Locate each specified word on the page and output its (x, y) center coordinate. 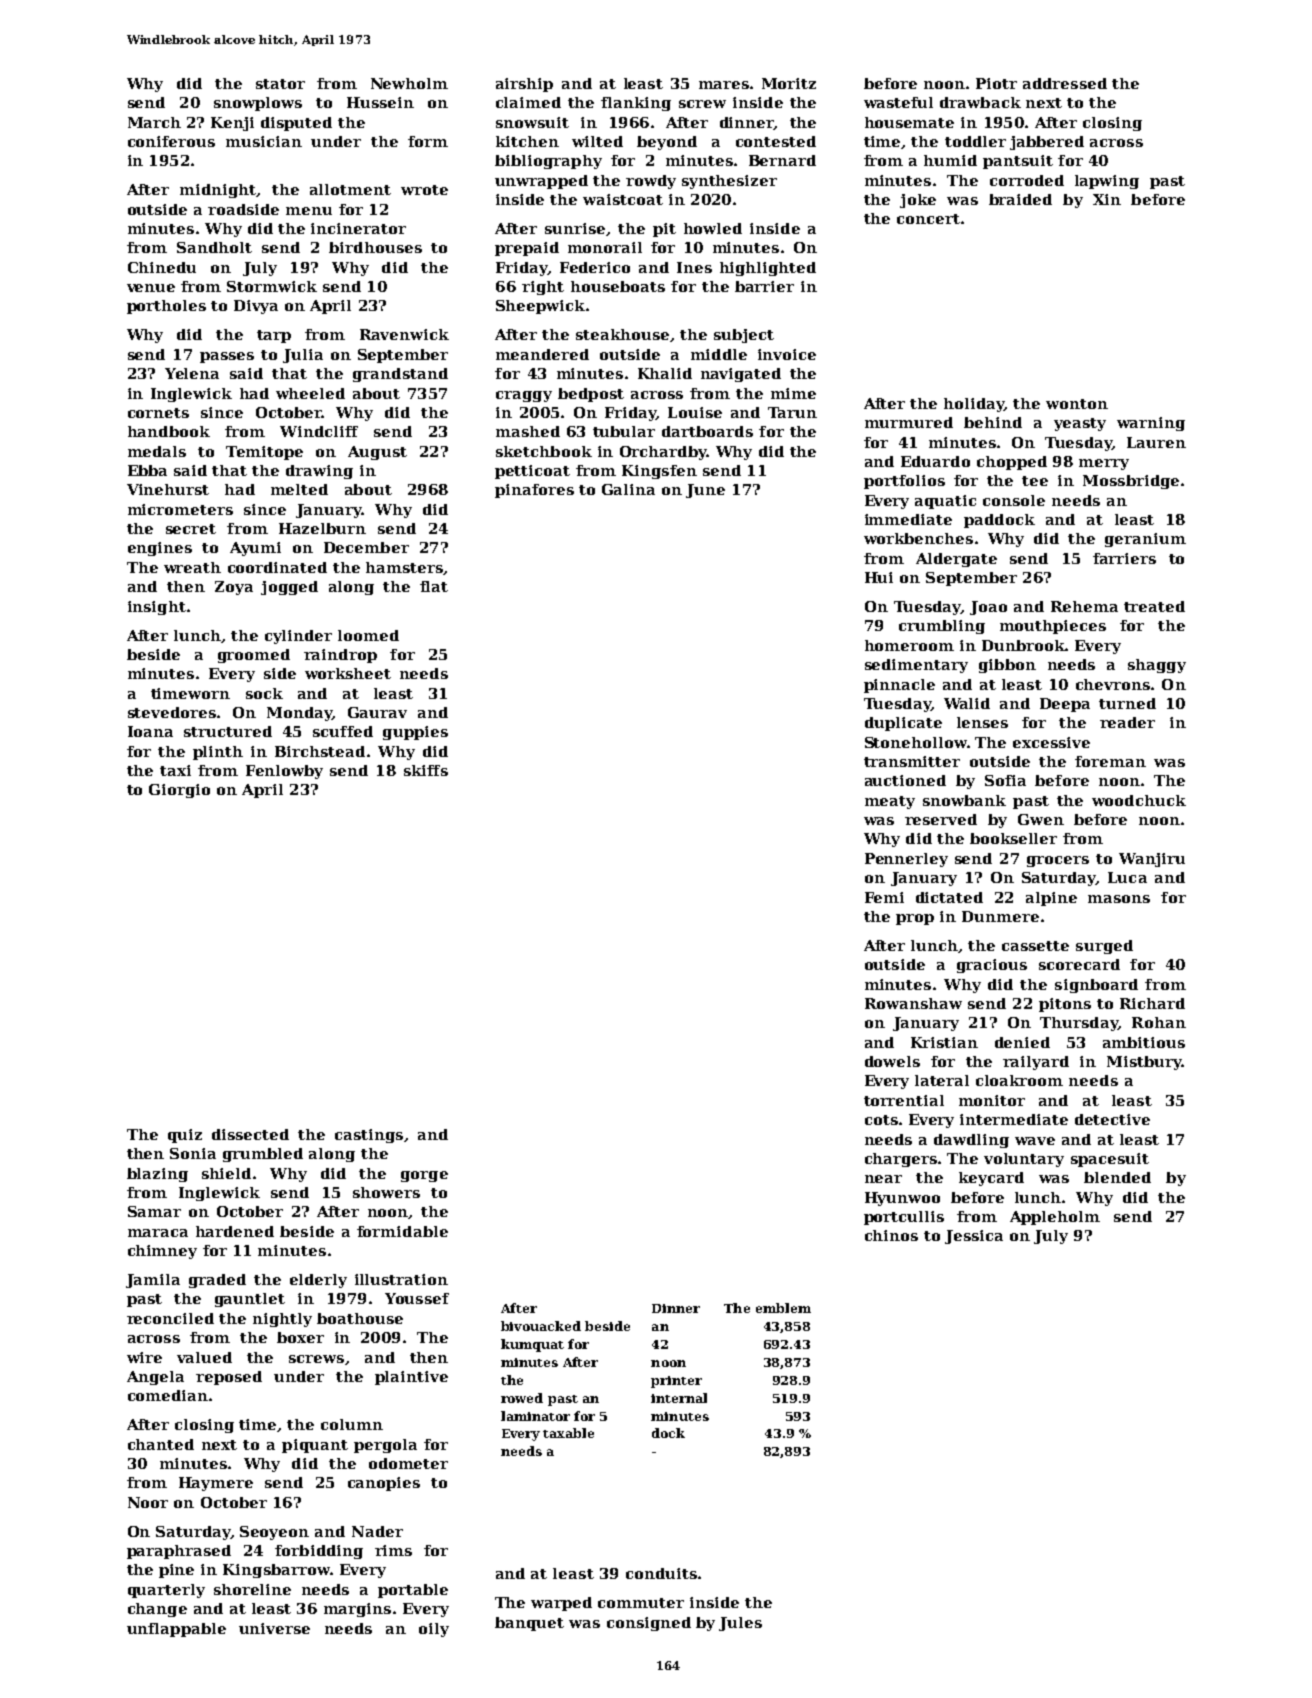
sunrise (575, 228)
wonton (1077, 404)
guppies (415, 733)
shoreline (252, 1589)
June (705, 491)
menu (309, 211)
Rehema (1084, 606)
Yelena (192, 373)
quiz (185, 1136)
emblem (783, 1308)
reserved (941, 819)
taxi (175, 770)
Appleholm (1055, 1218)
